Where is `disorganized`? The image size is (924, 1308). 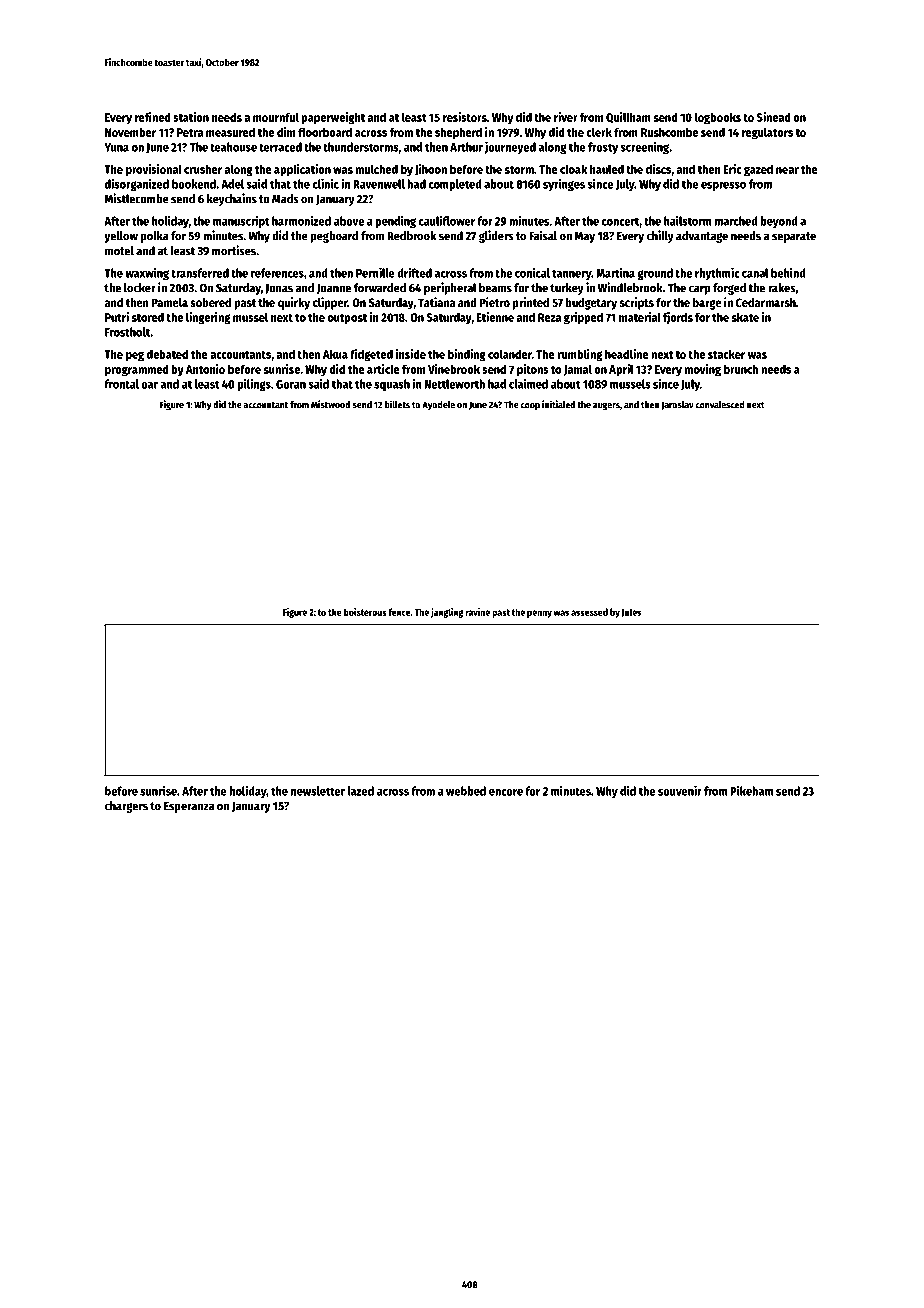 disorganized is located at coordinates (137, 185).
